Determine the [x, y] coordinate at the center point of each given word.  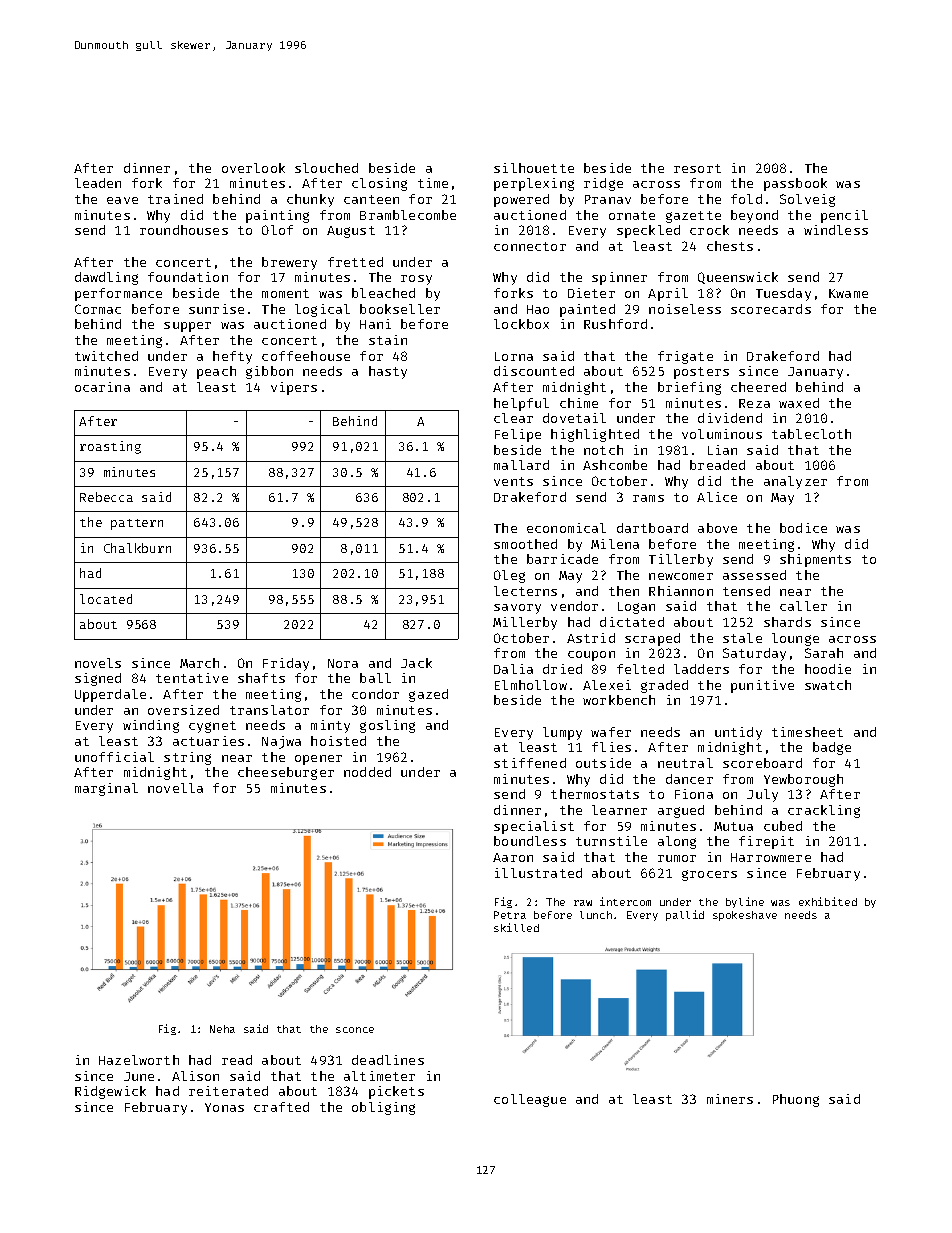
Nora [343, 663]
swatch [828, 685]
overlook [253, 168]
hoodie [828, 669]
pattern [137, 524]
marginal [106, 789]
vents [513, 481]
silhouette [534, 168]
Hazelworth [139, 1060]
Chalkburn [137, 548]
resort [697, 168]
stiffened [530, 763]
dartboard [652, 528]
